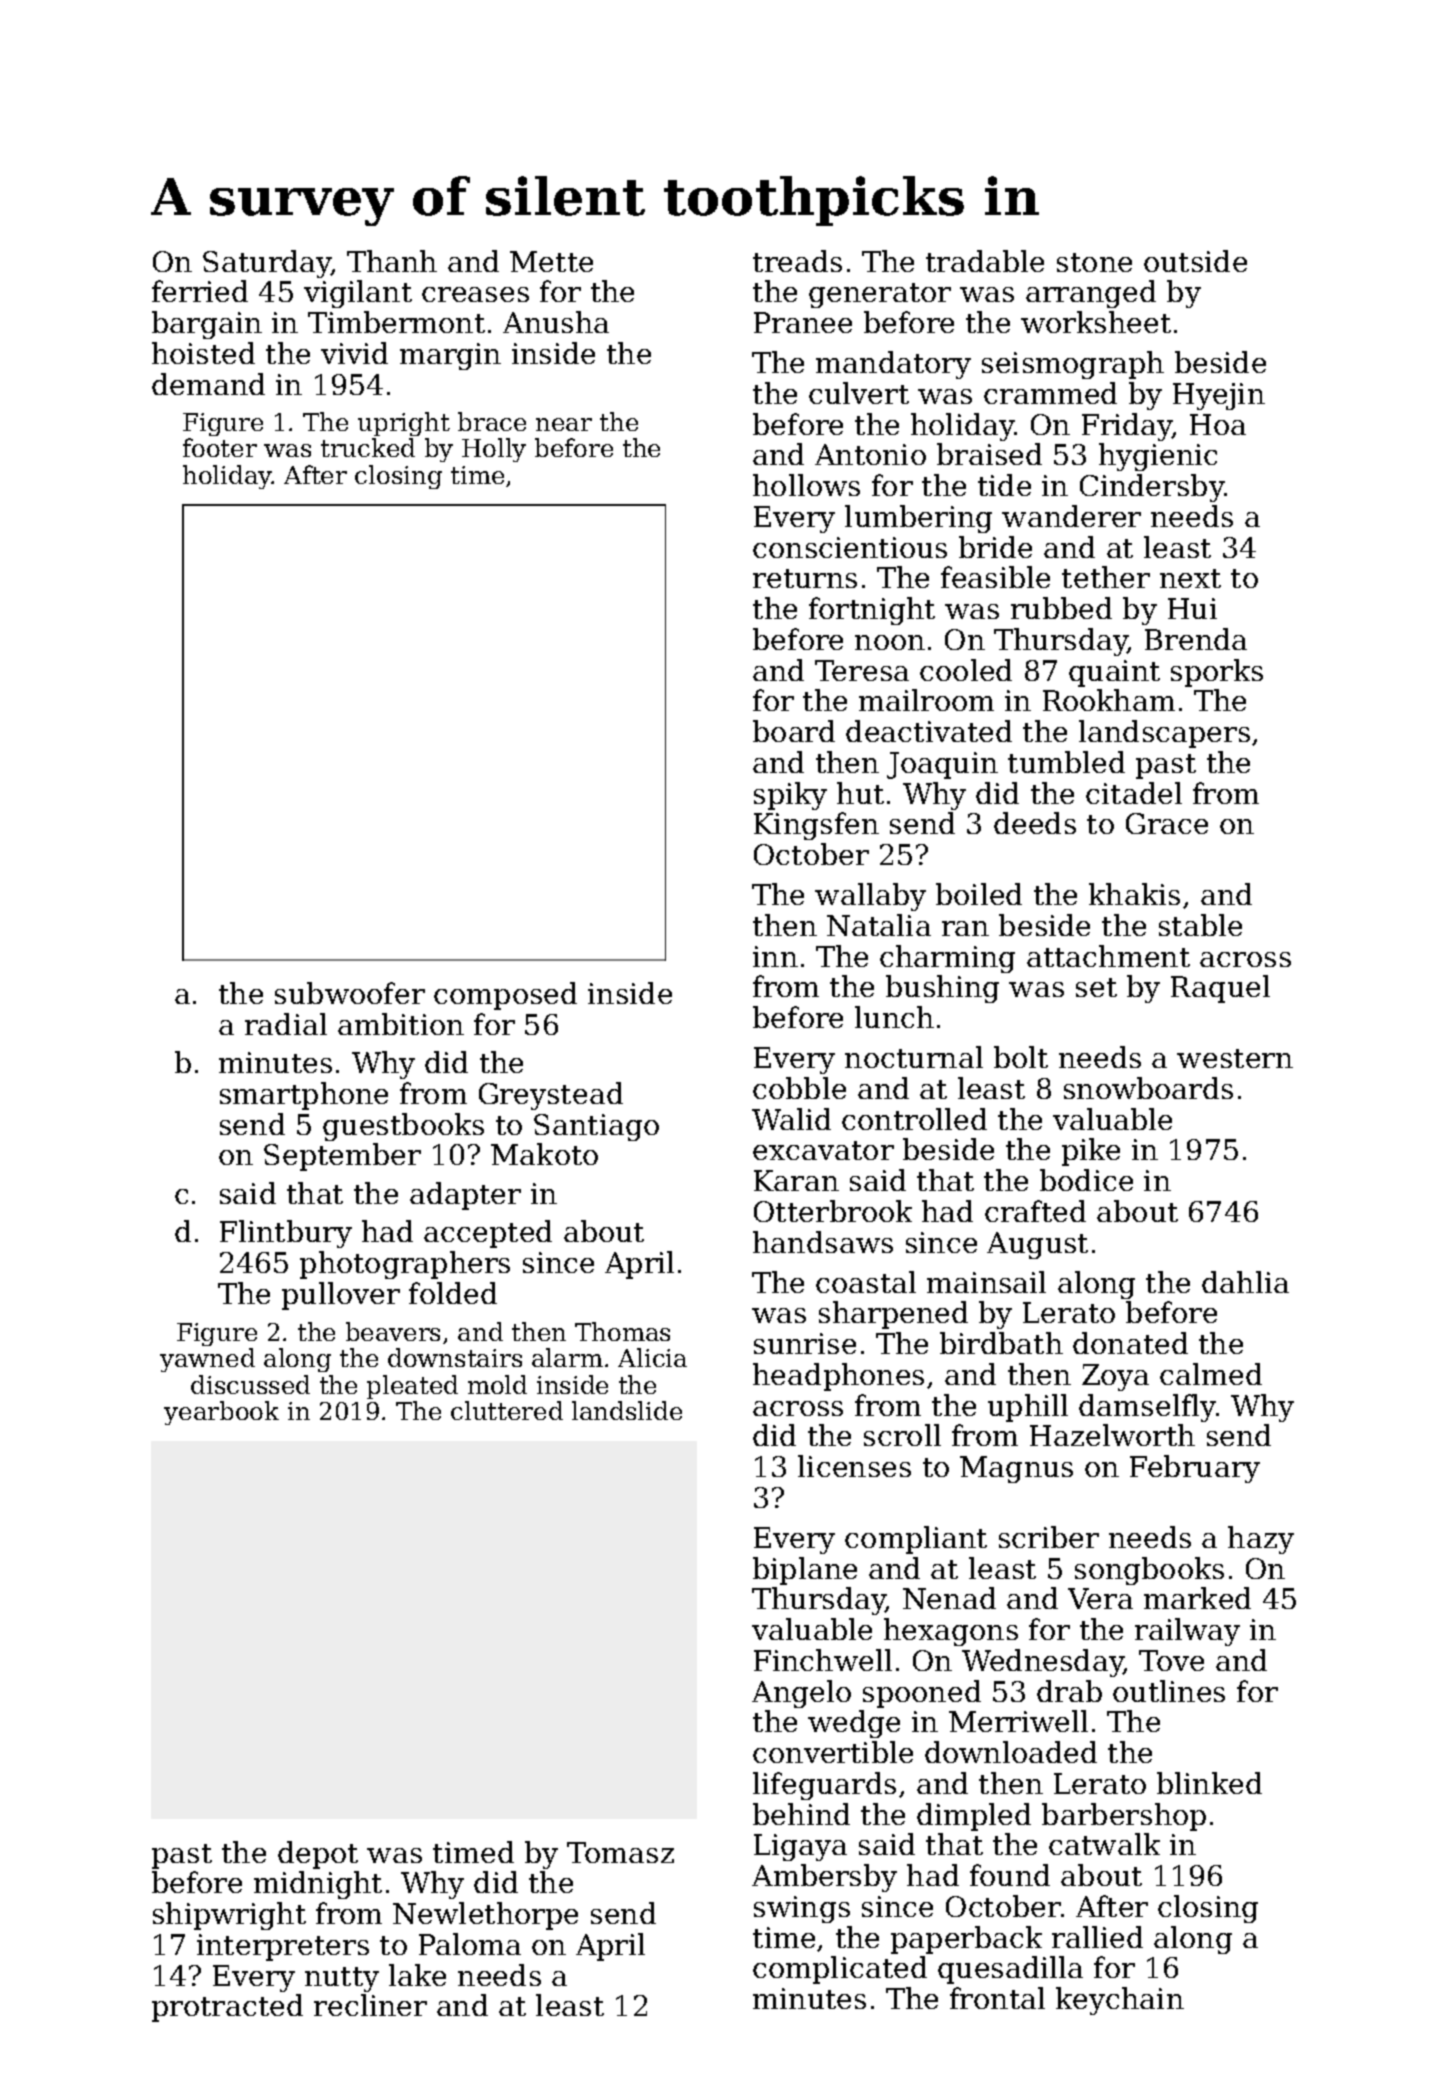 Image resolution: width=1450 pixels, height=2100 pixels. I want to click on Saturday, so click(267, 264).
